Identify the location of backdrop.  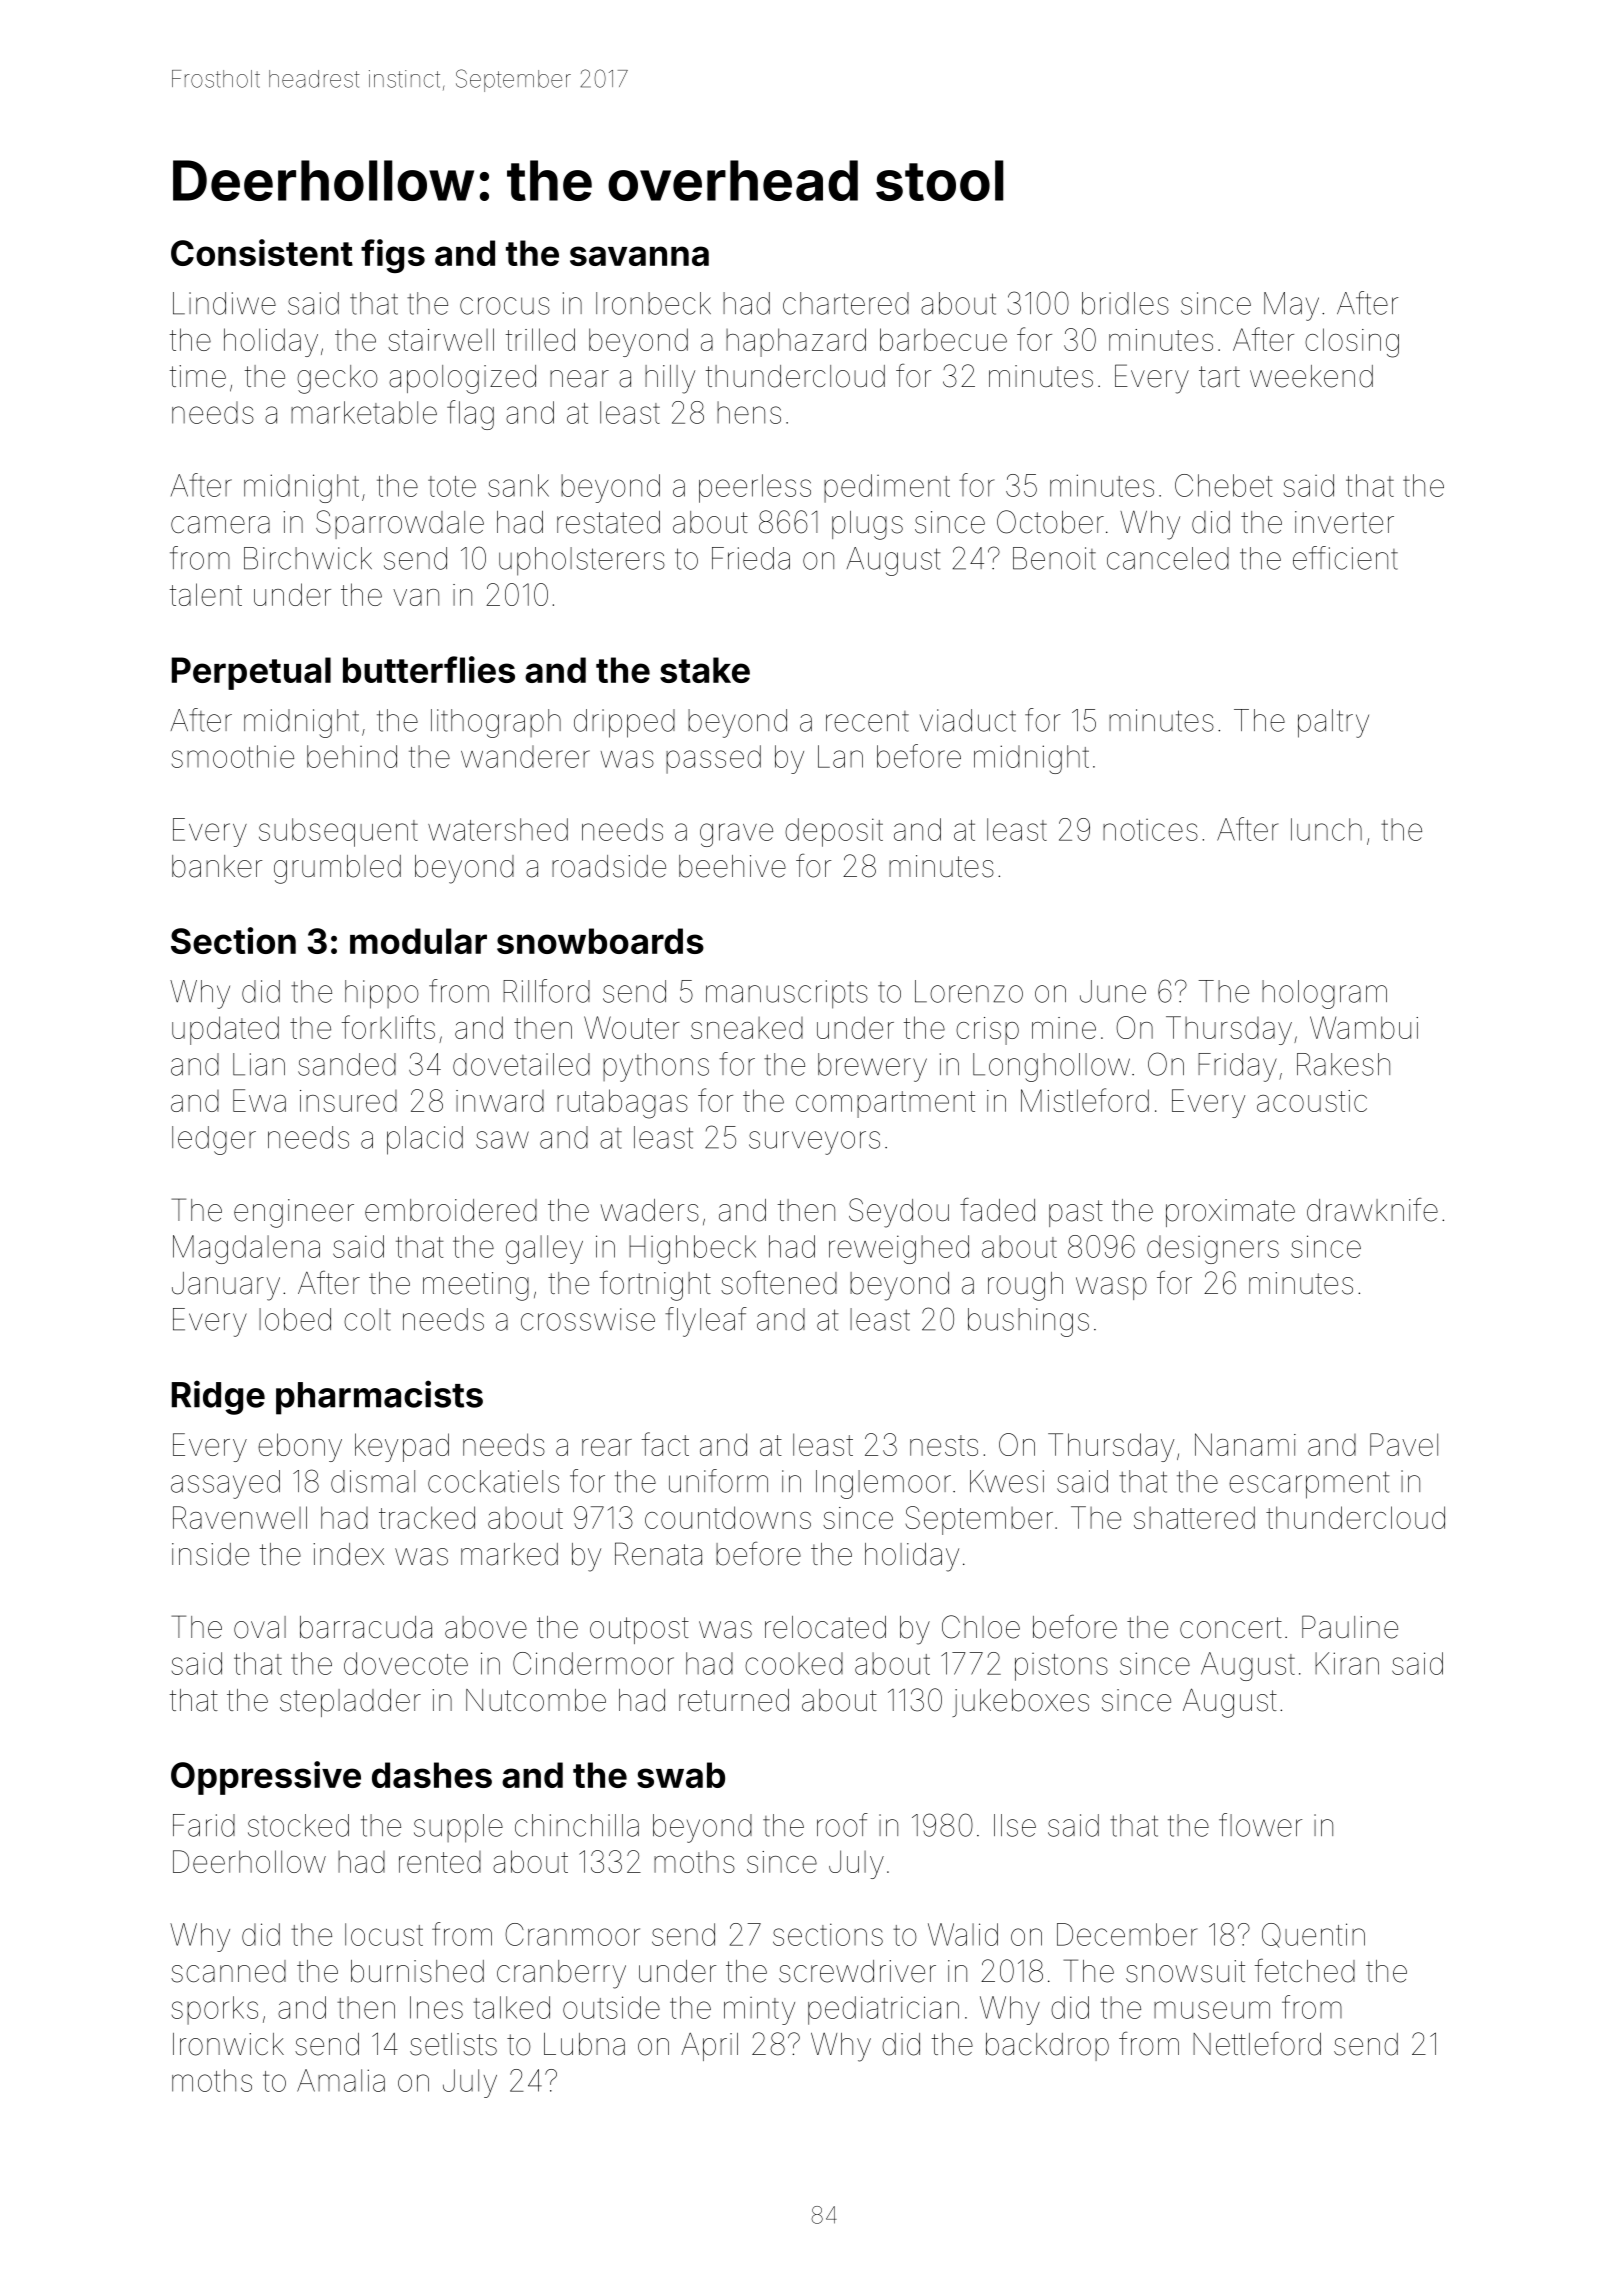
(1047, 2047).
